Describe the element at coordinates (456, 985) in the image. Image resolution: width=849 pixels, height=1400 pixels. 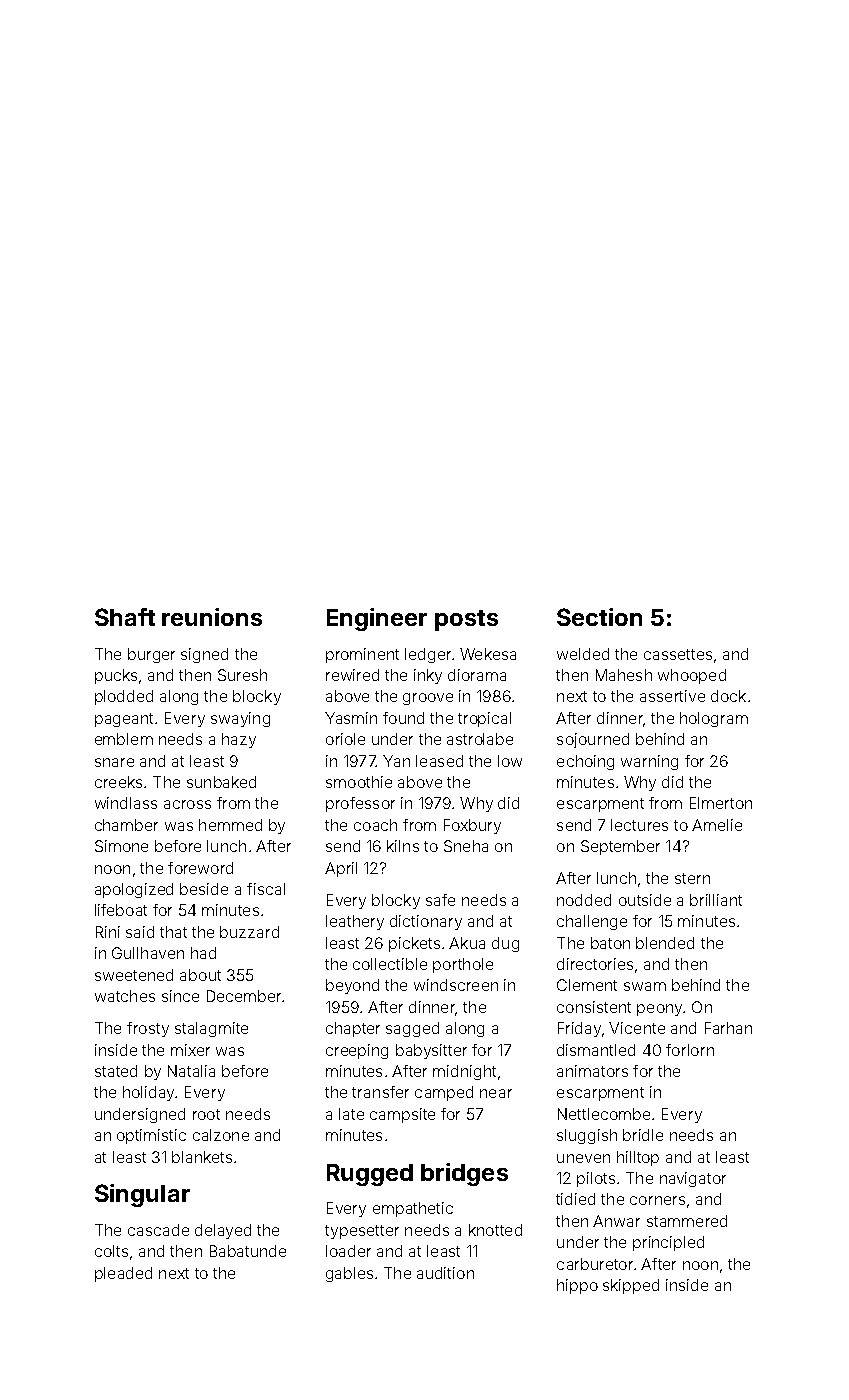
I see `windscreen` at that location.
